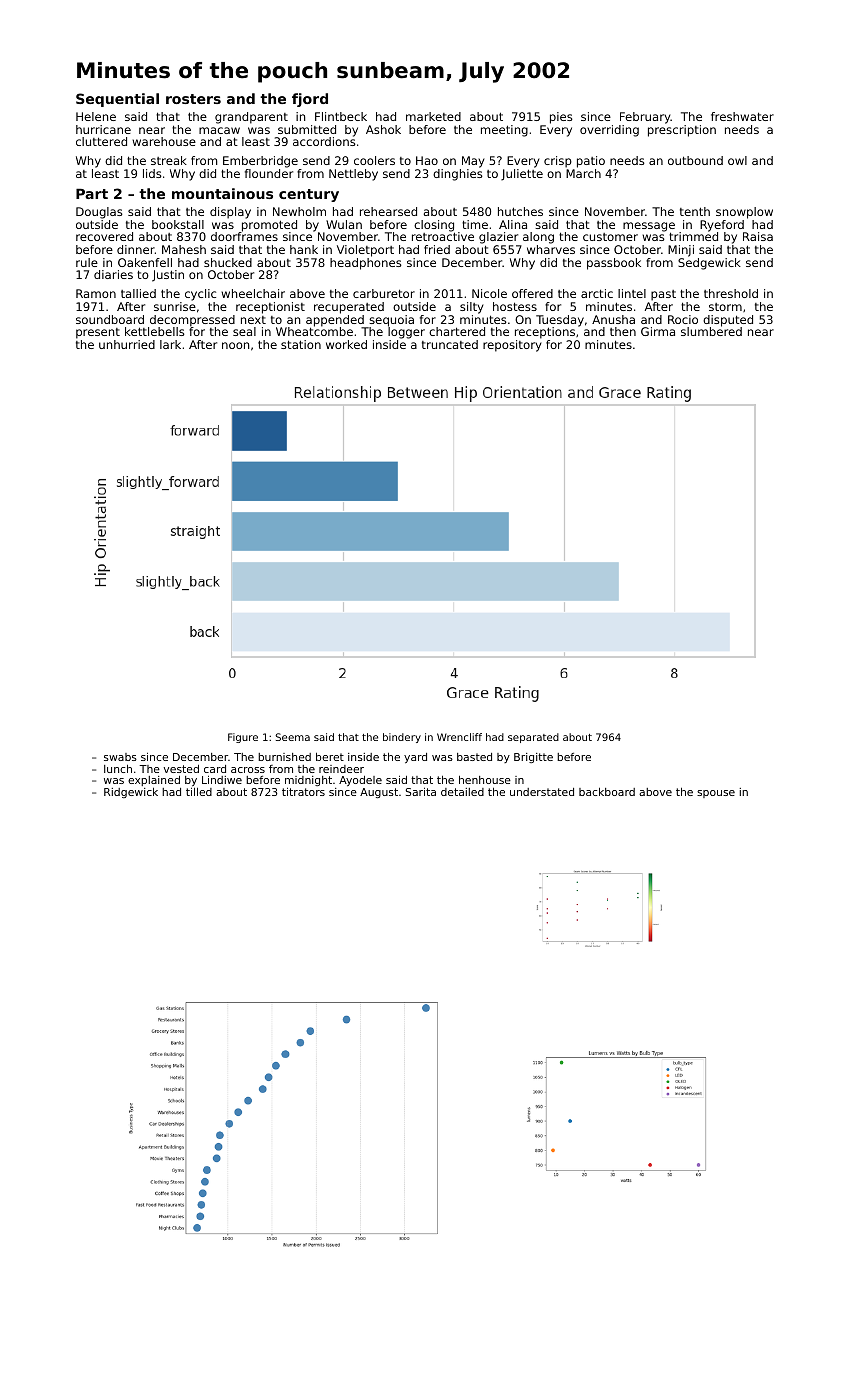  I want to click on unhurried, so click(127, 344).
